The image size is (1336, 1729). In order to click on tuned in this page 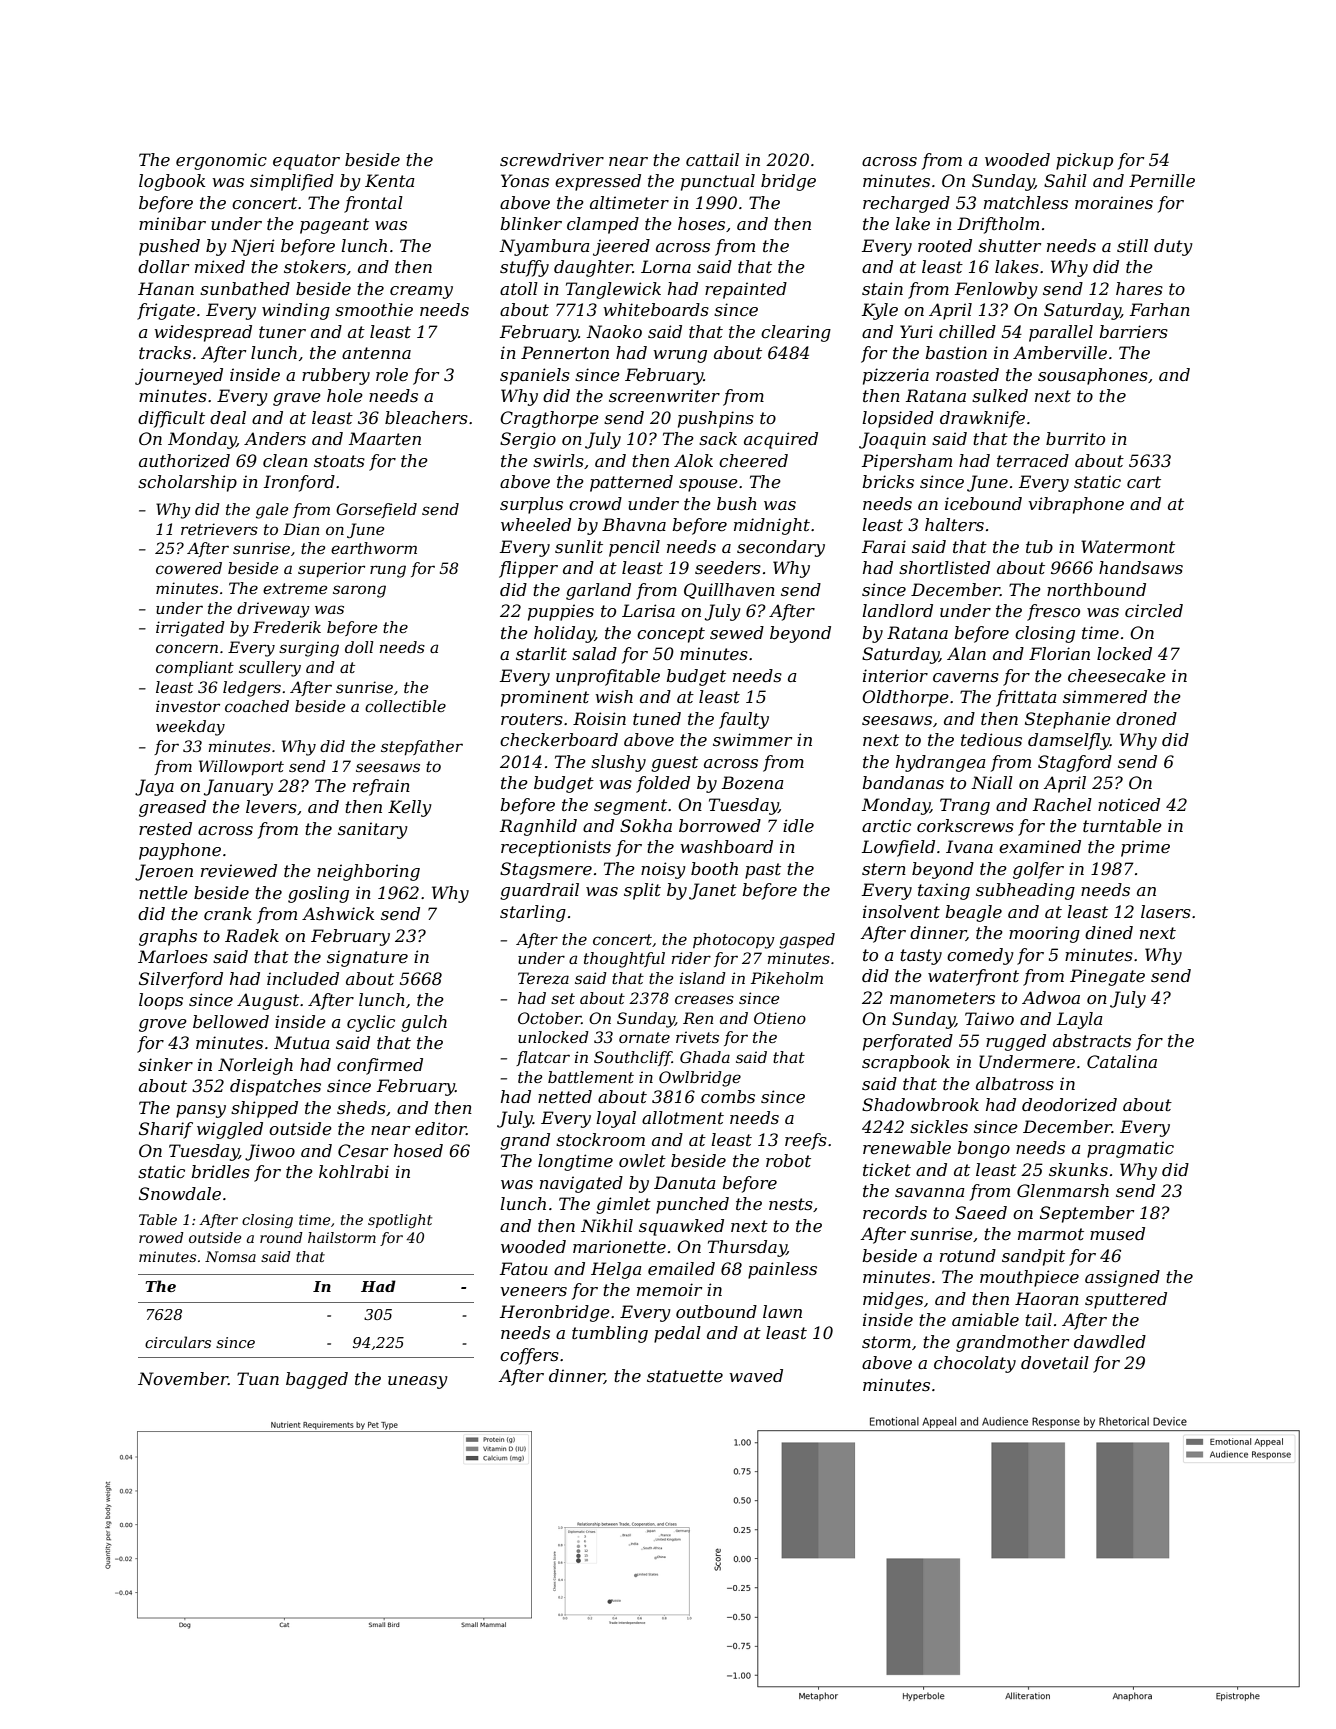, I will do `click(657, 718)`.
